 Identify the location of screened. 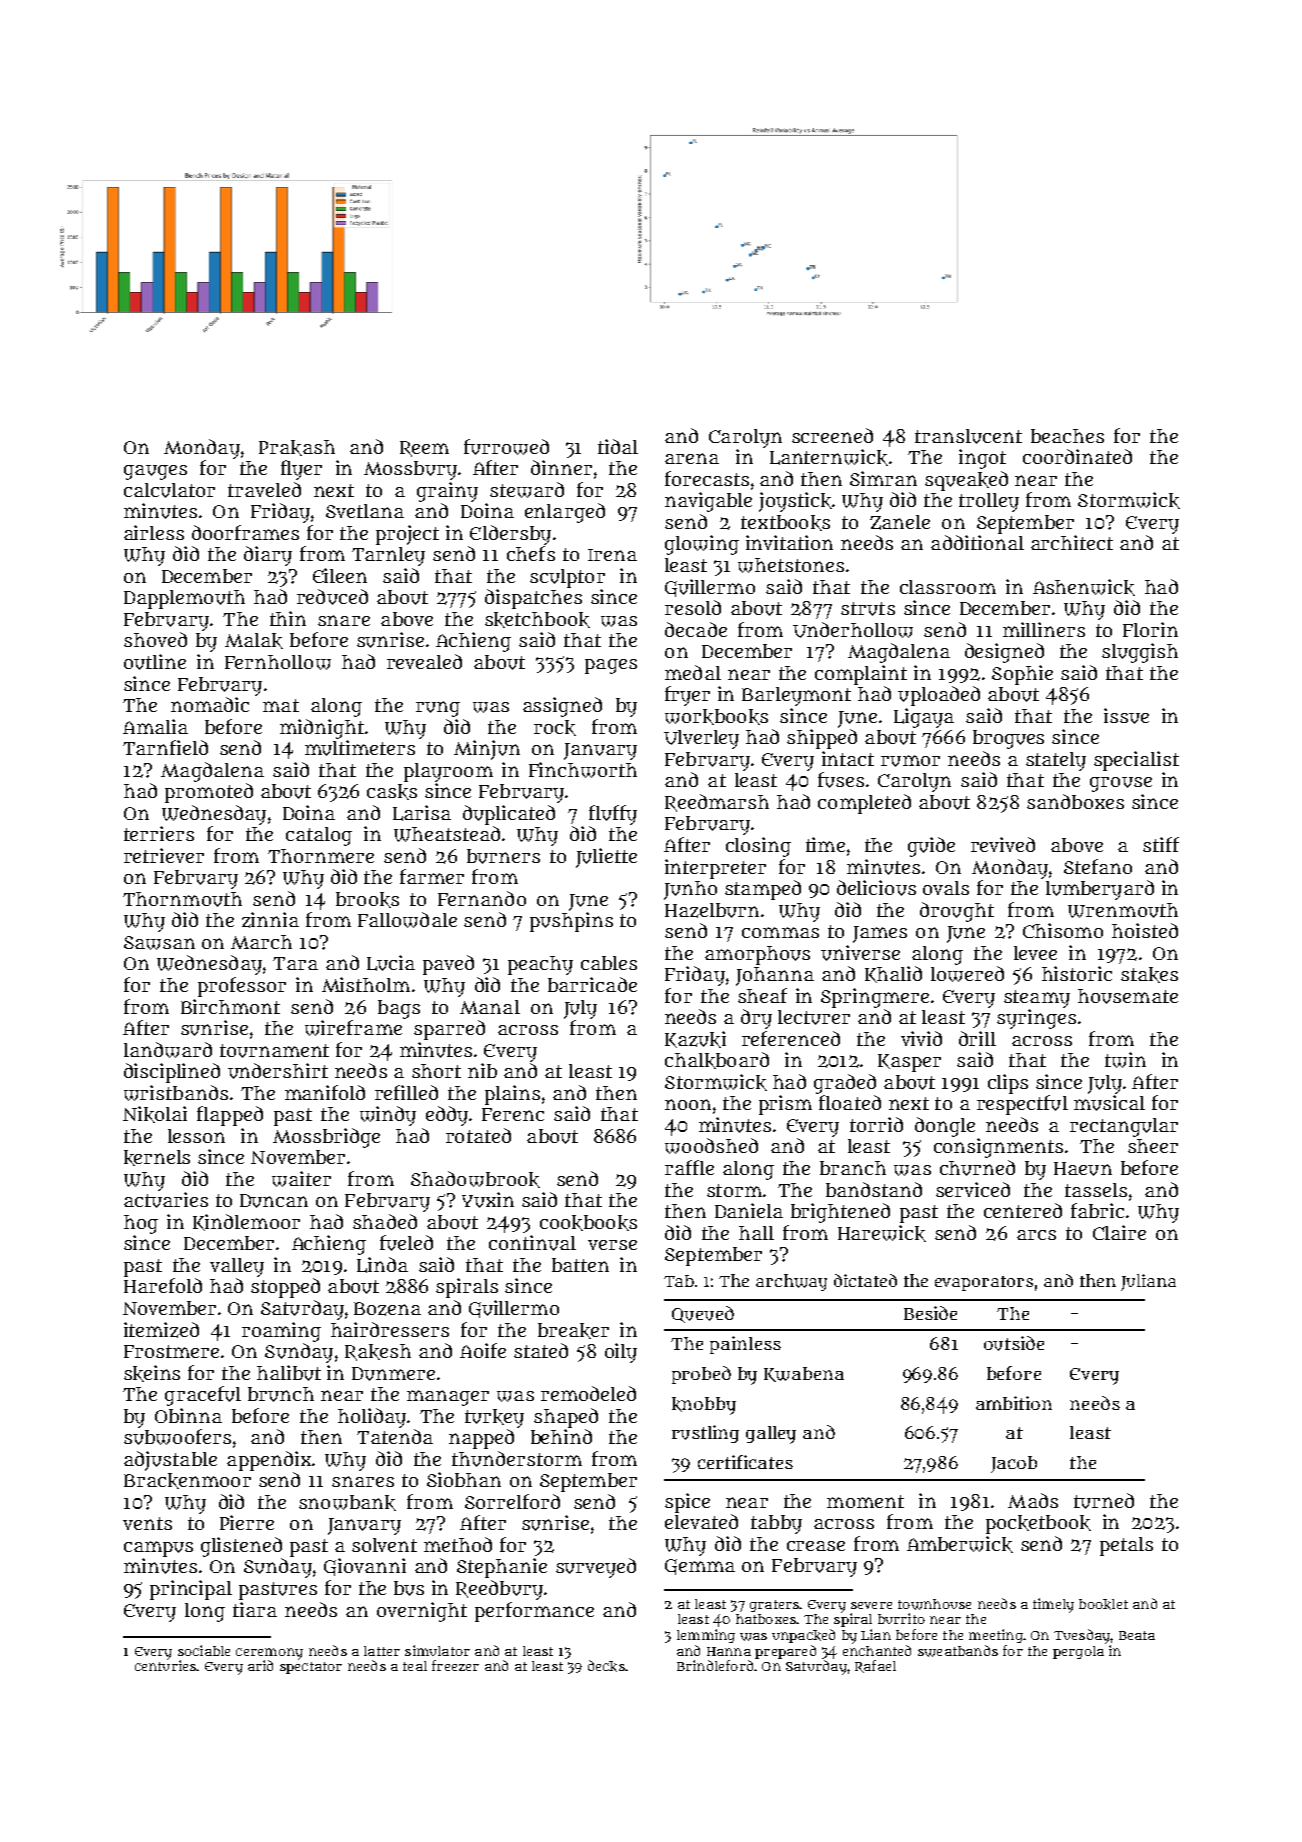
(832, 435).
